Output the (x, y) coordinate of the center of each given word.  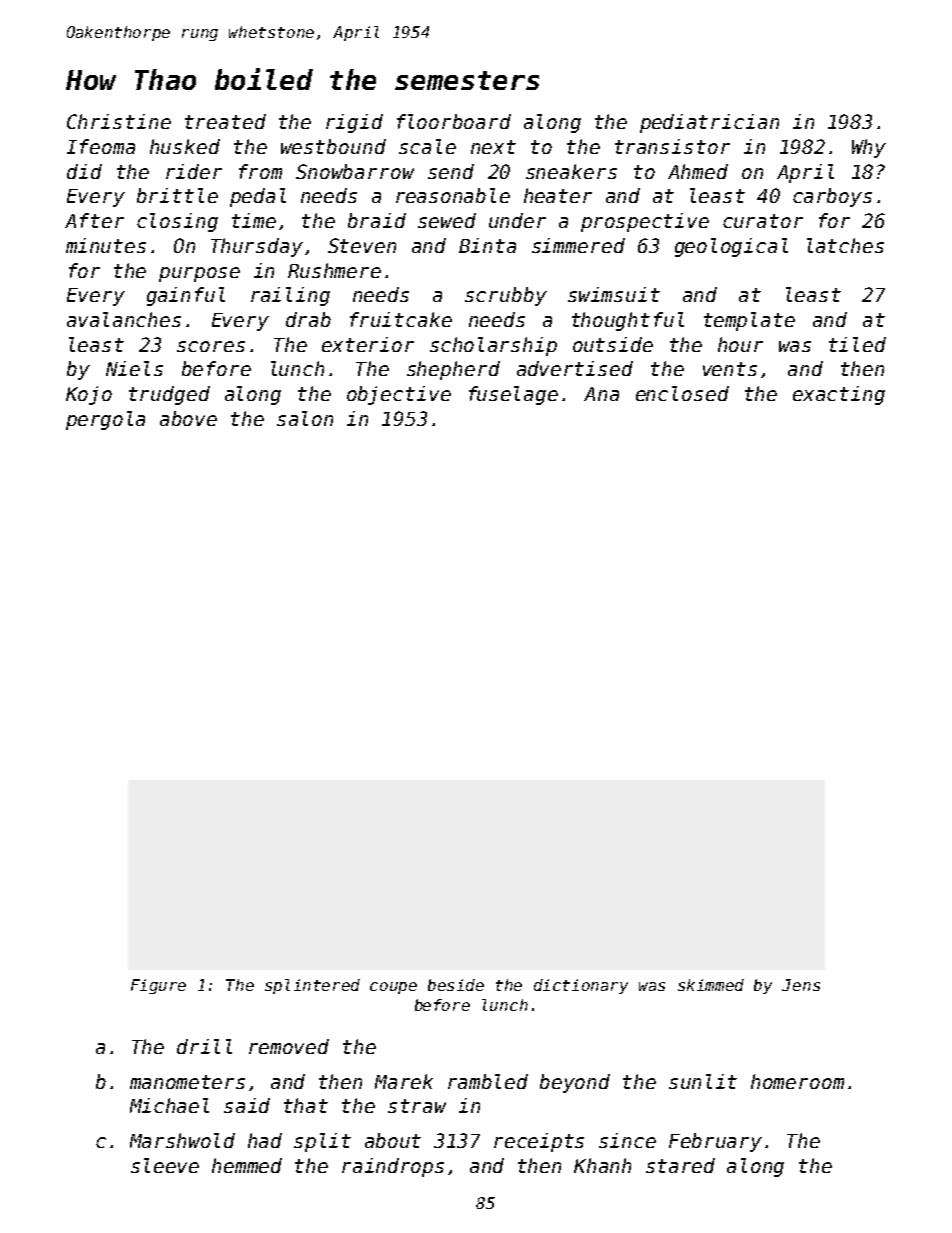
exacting (839, 395)
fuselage (513, 395)
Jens (801, 985)
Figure (158, 986)
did (84, 171)
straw (417, 1106)
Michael (169, 1105)
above (188, 418)
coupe (393, 988)
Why (869, 148)
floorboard (454, 121)
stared (680, 1165)
